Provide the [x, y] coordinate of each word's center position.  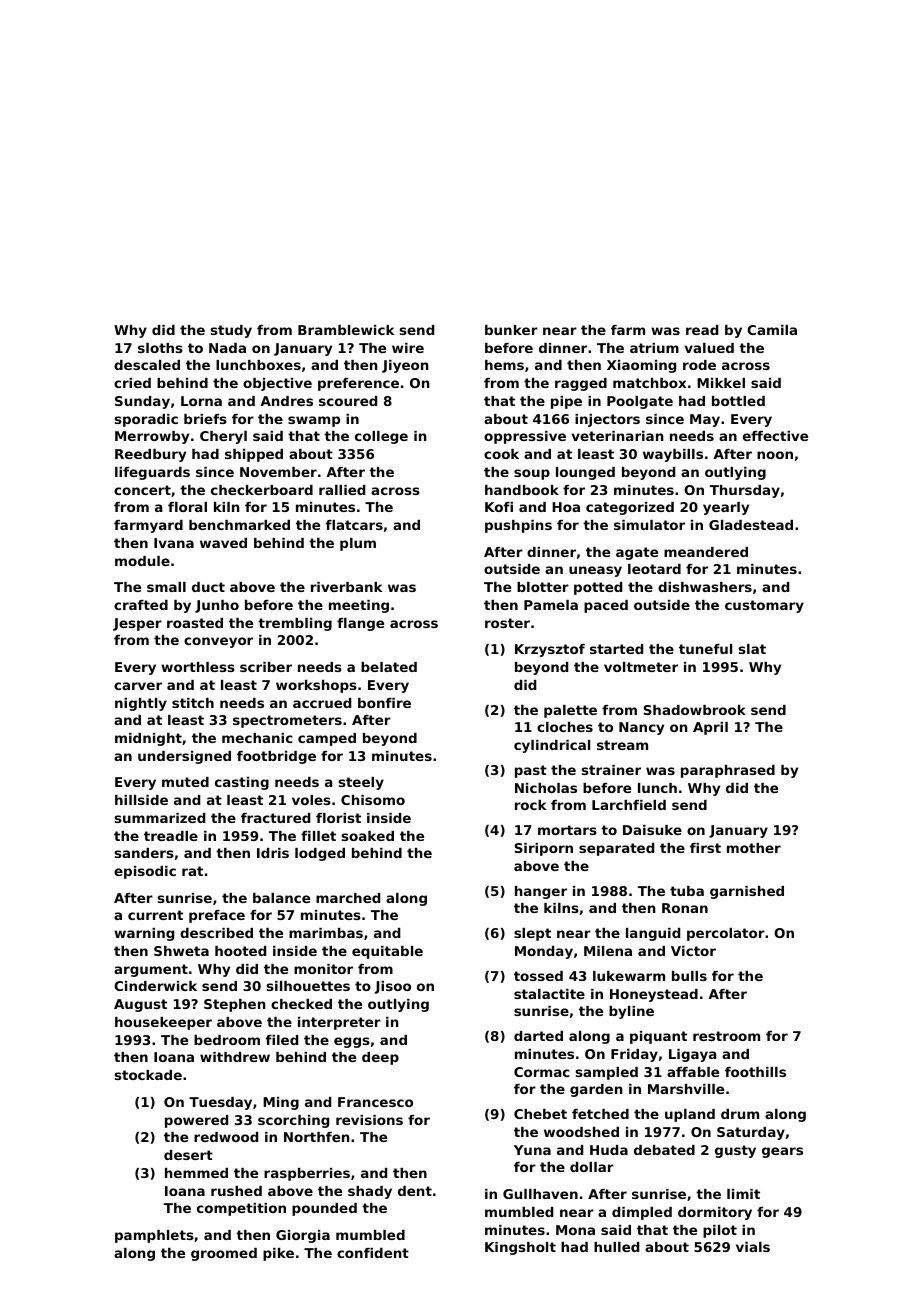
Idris [273, 853]
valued [709, 348]
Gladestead [751, 525]
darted [538, 1036]
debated [664, 1150]
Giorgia [303, 1236]
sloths [160, 348]
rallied [342, 490]
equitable [387, 952]
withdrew [235, 1057]
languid [653, 934]
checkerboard [262, 490]
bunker [511, 330]
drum [740, 1114]
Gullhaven [540, 1194]
